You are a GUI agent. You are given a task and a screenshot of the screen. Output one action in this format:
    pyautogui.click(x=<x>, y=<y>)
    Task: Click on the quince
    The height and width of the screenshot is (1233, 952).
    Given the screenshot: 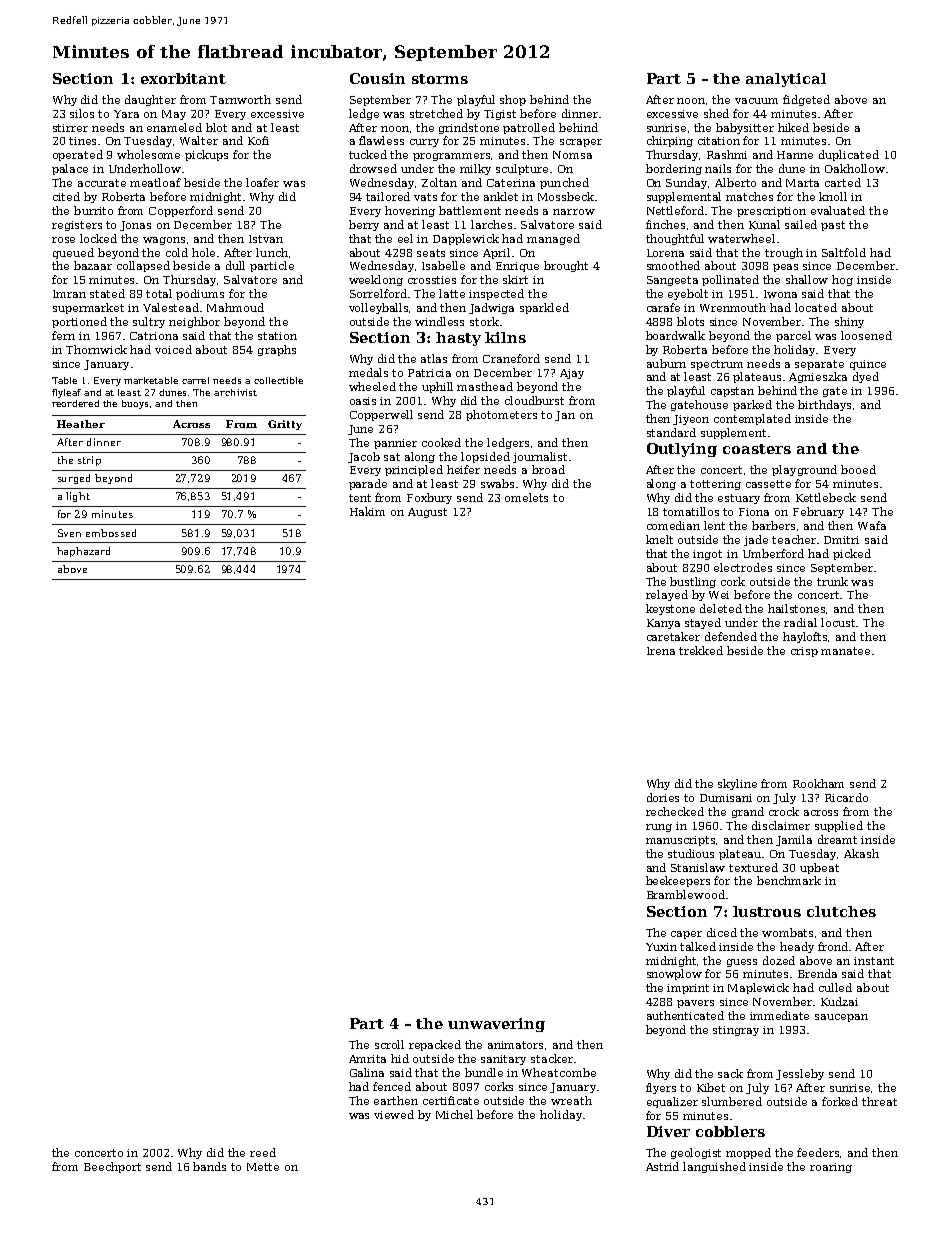 What is the action you would take?
    pyautogui.click(x=868, y=365)
